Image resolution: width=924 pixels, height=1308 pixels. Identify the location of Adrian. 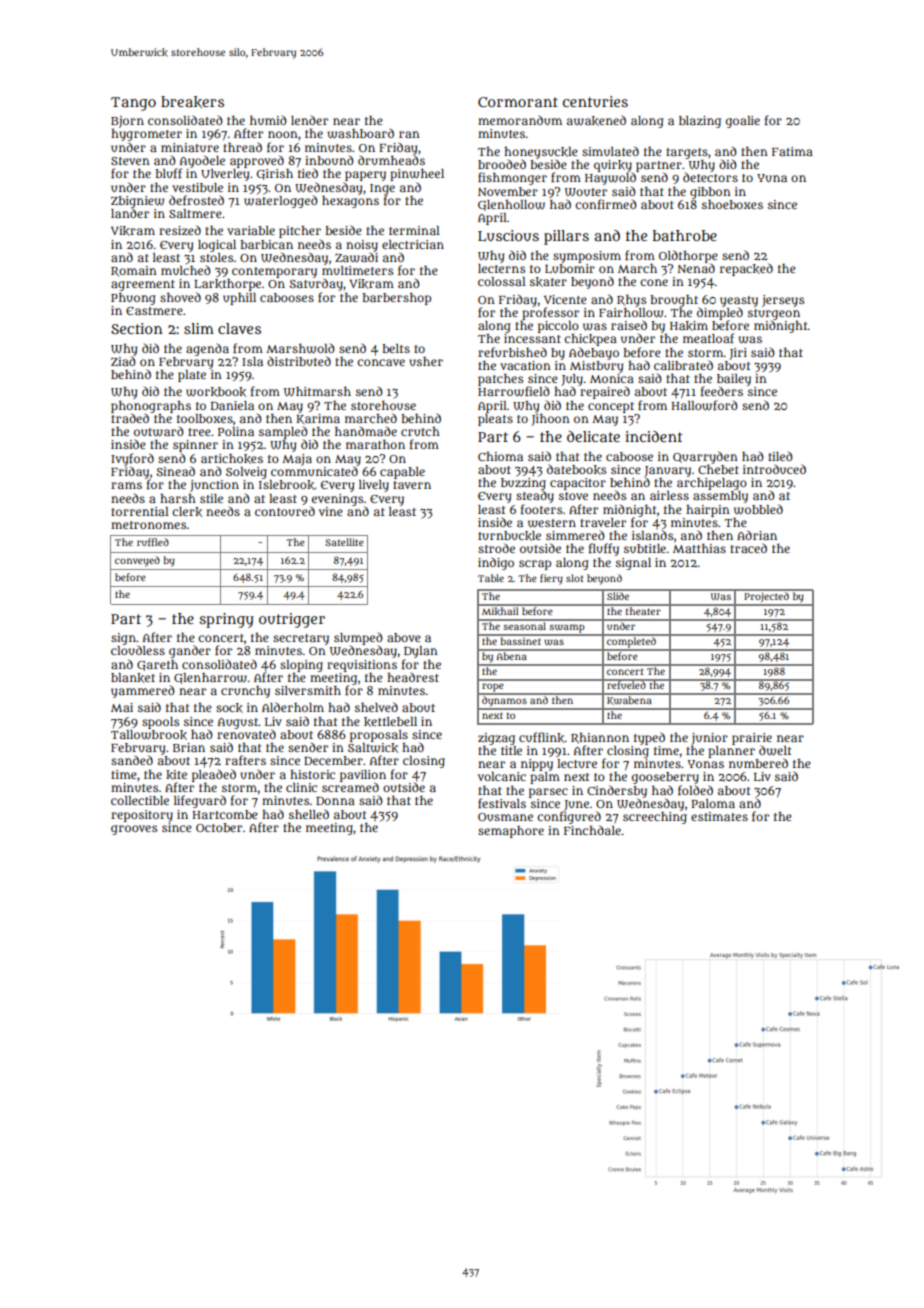
(757, 535).
